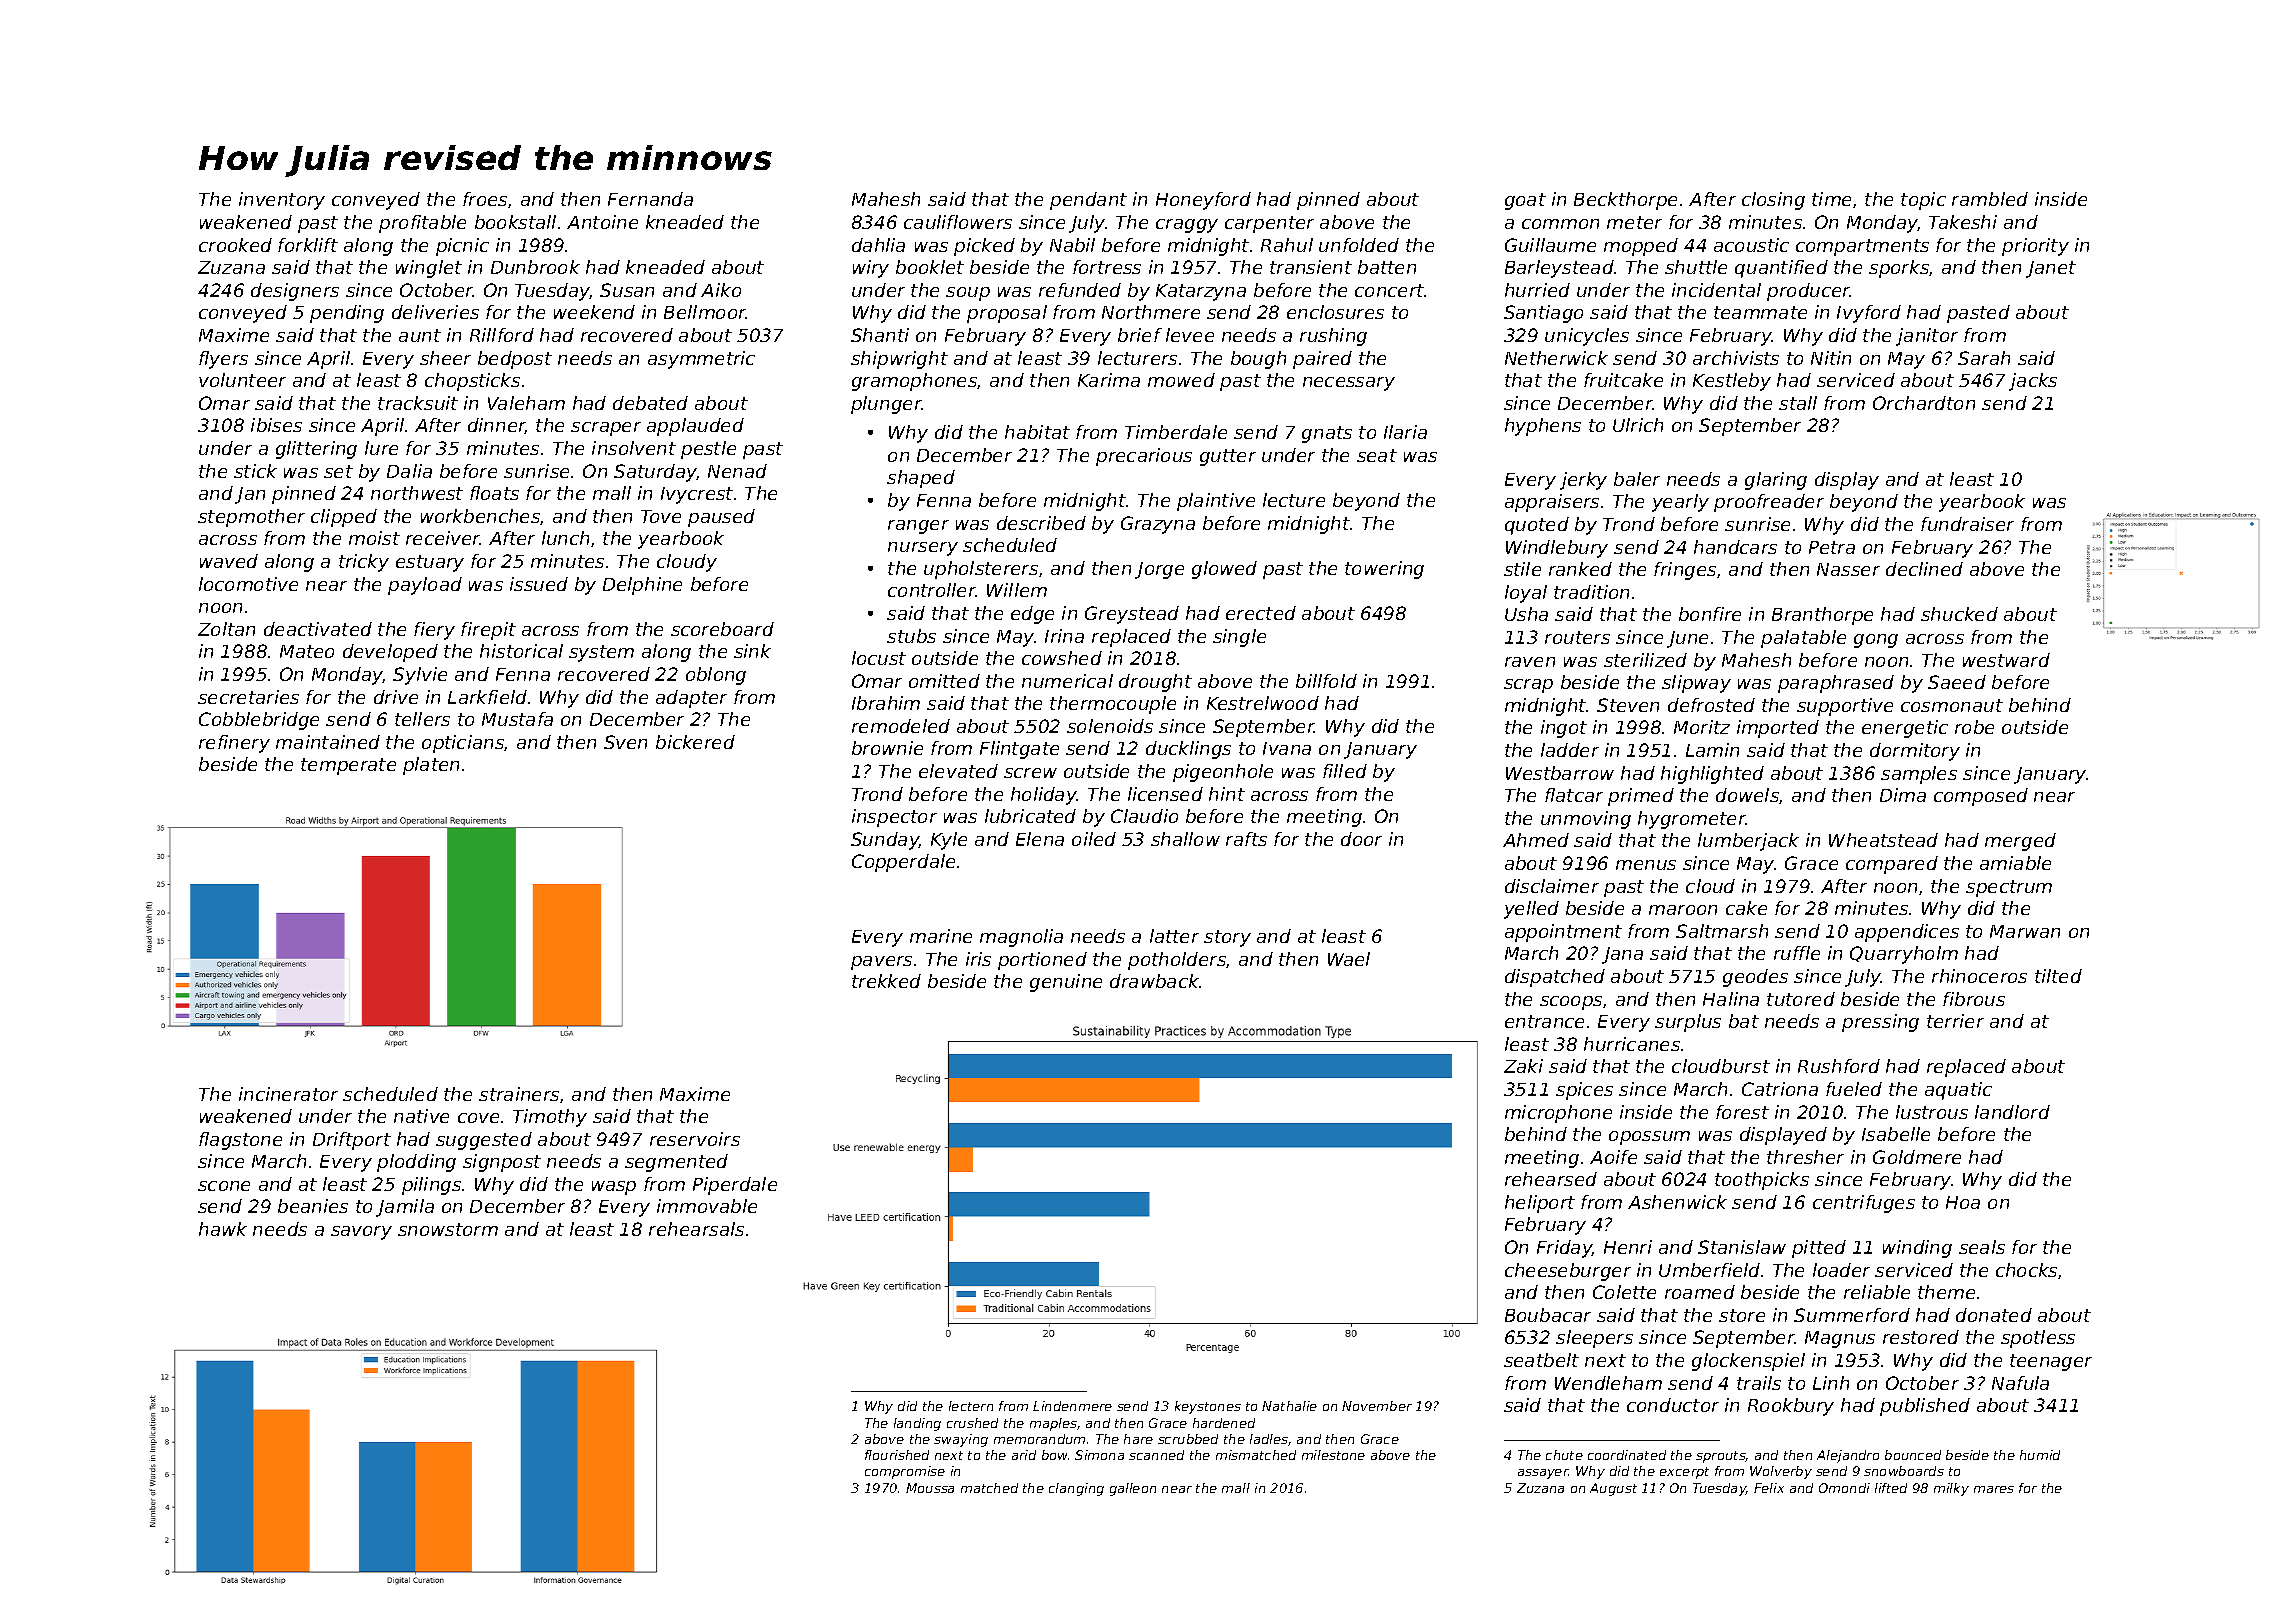  Describe the element at coordinates (1066, 983) in the image. I see `genuine` at that location.
